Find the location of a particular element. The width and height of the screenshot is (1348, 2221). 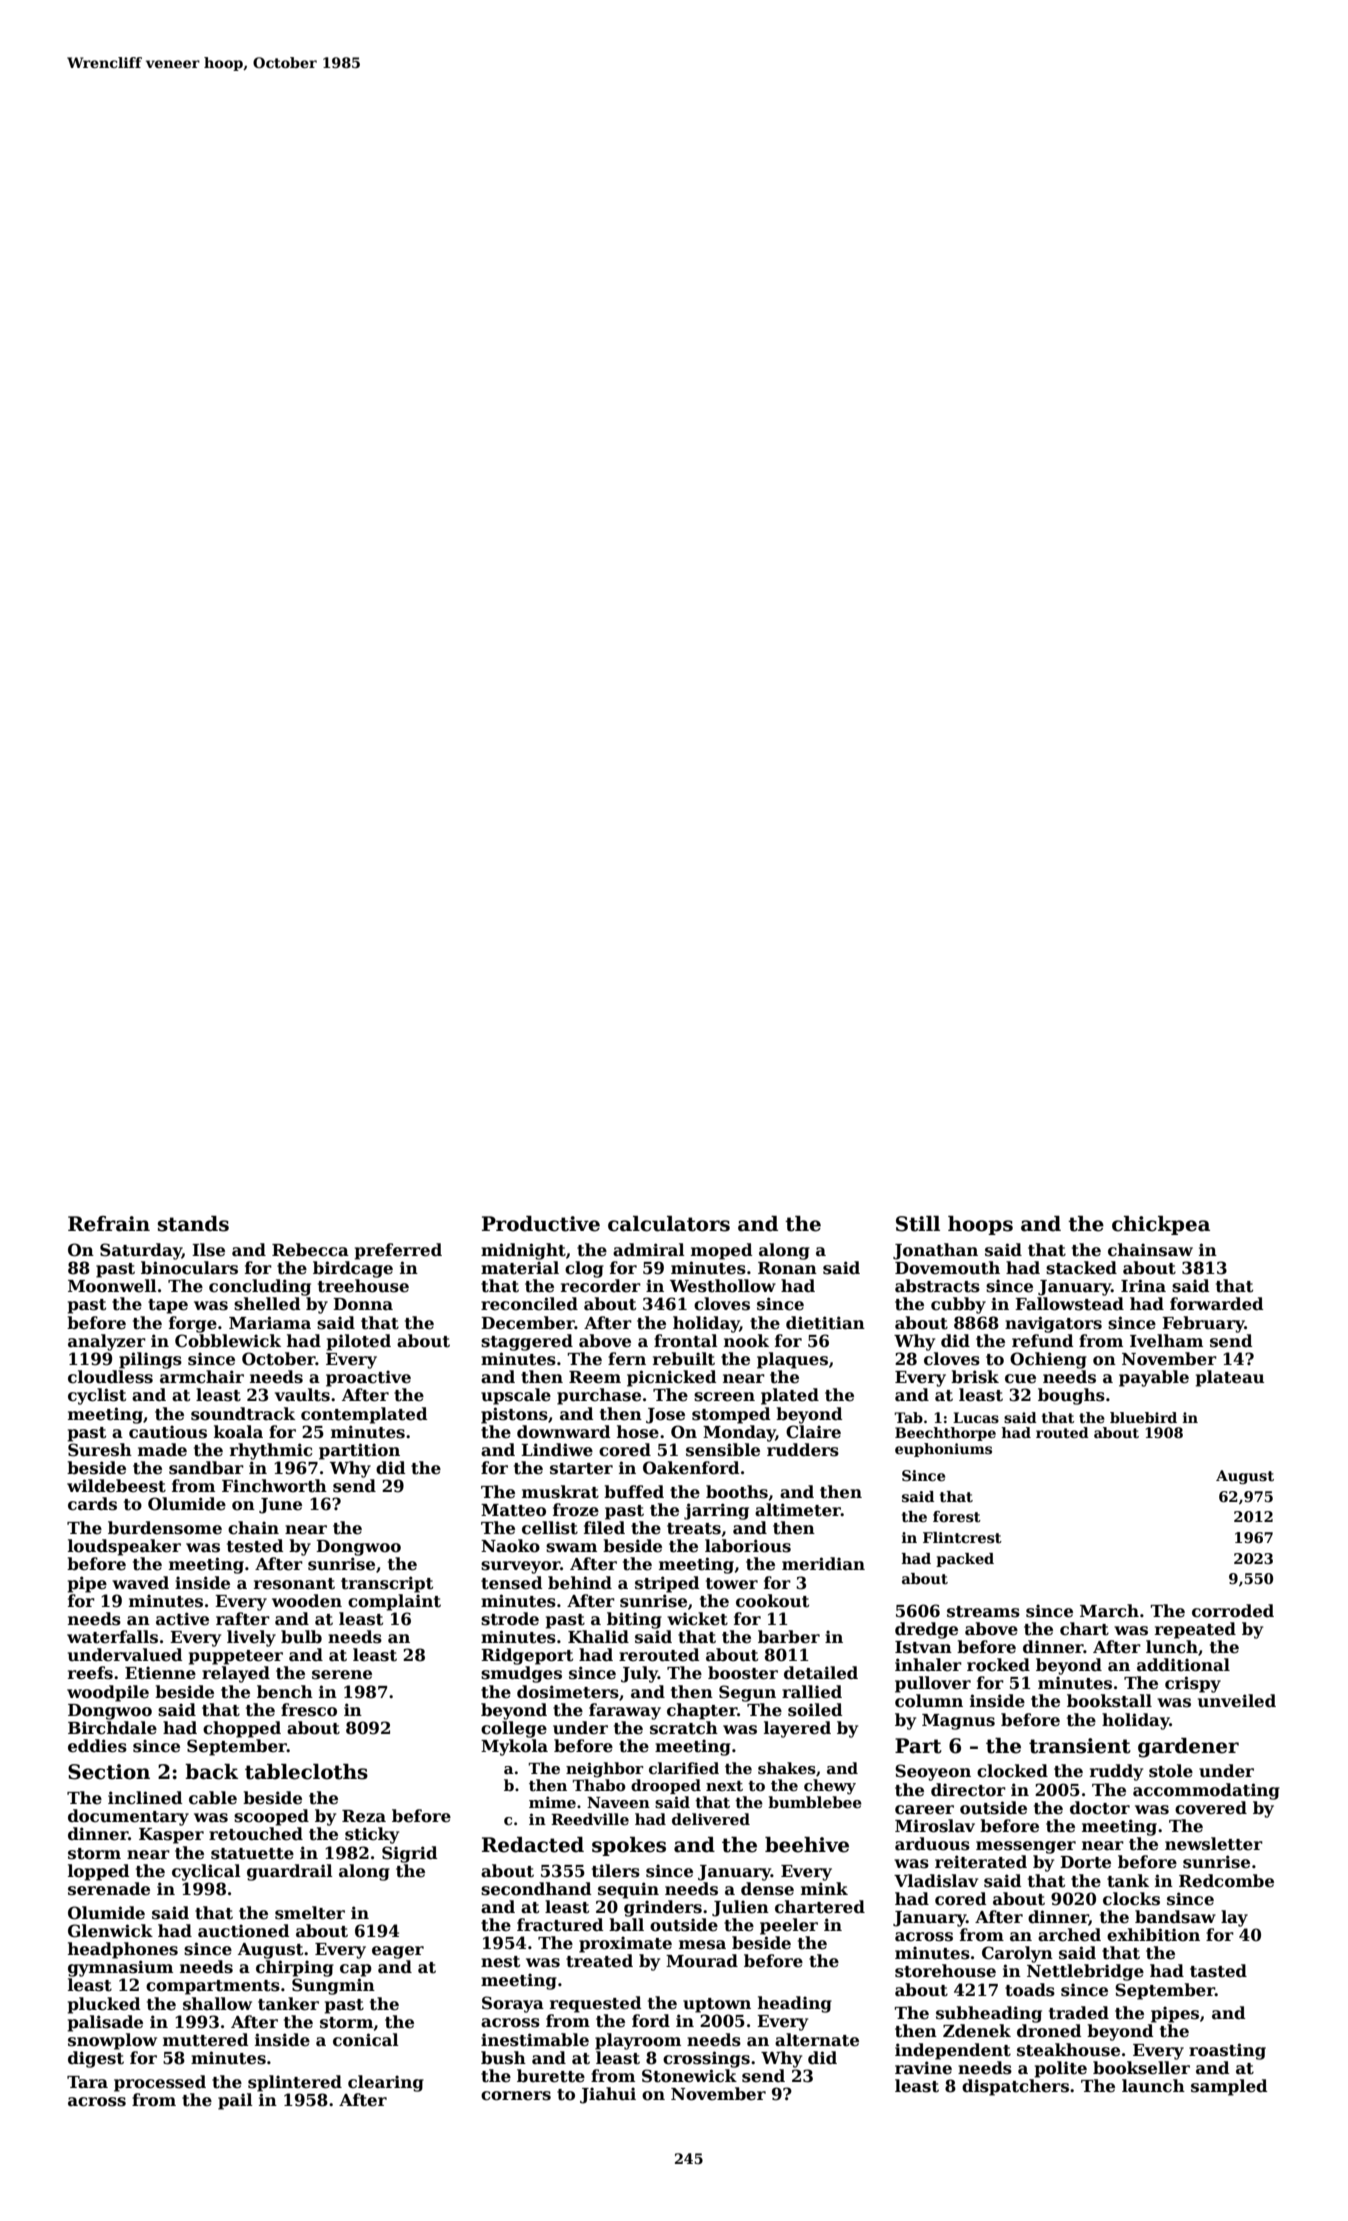

March is located at coordinates (1109, 1611).
